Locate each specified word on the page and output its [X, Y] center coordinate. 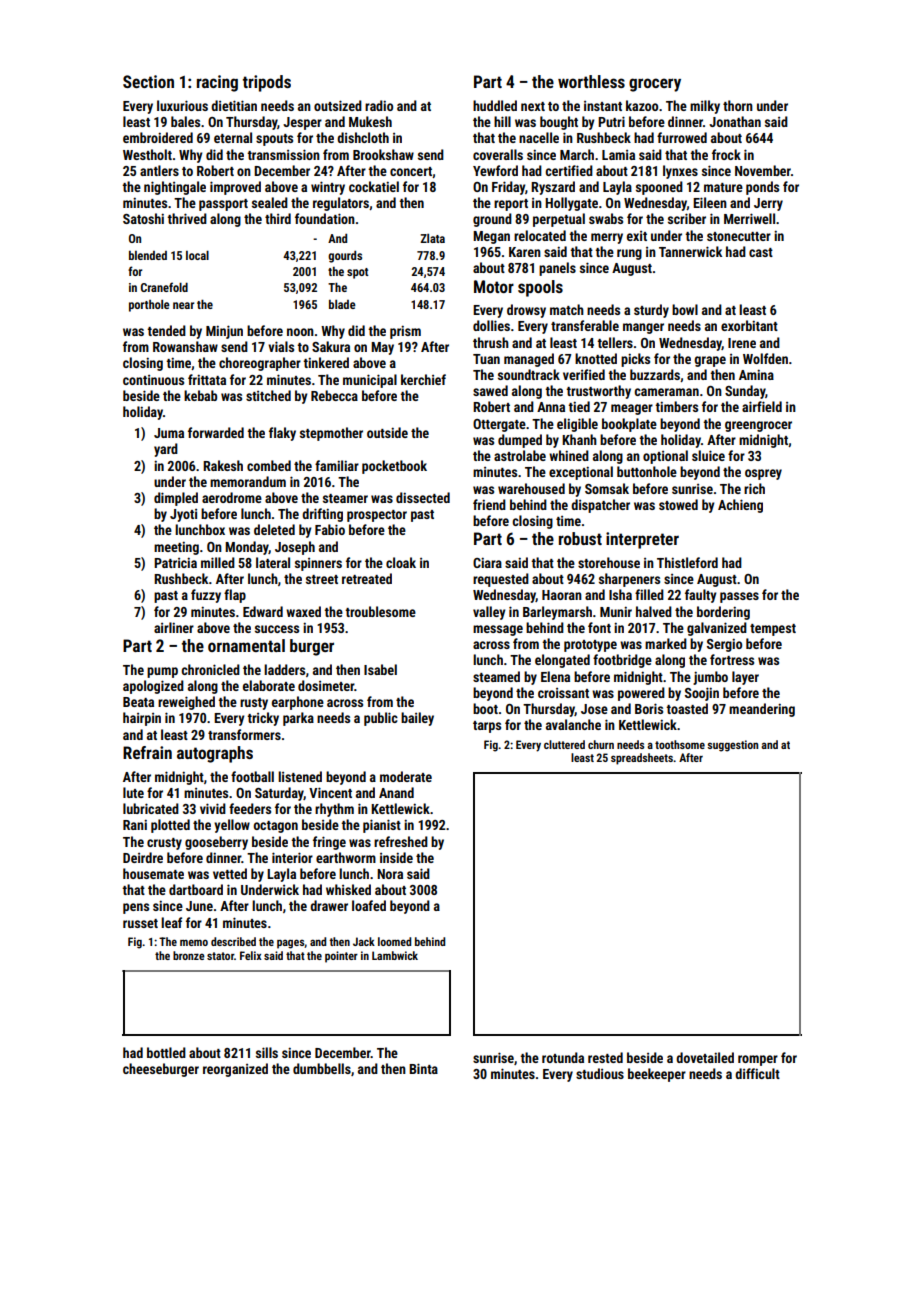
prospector [377, 516]
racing [217, 83]
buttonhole [647, 471]
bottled [166, 1052]
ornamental [246, 645]
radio [379, 105]
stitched [268, 395]
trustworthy [598, 392]
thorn [738, 105]
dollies [491, 325]
